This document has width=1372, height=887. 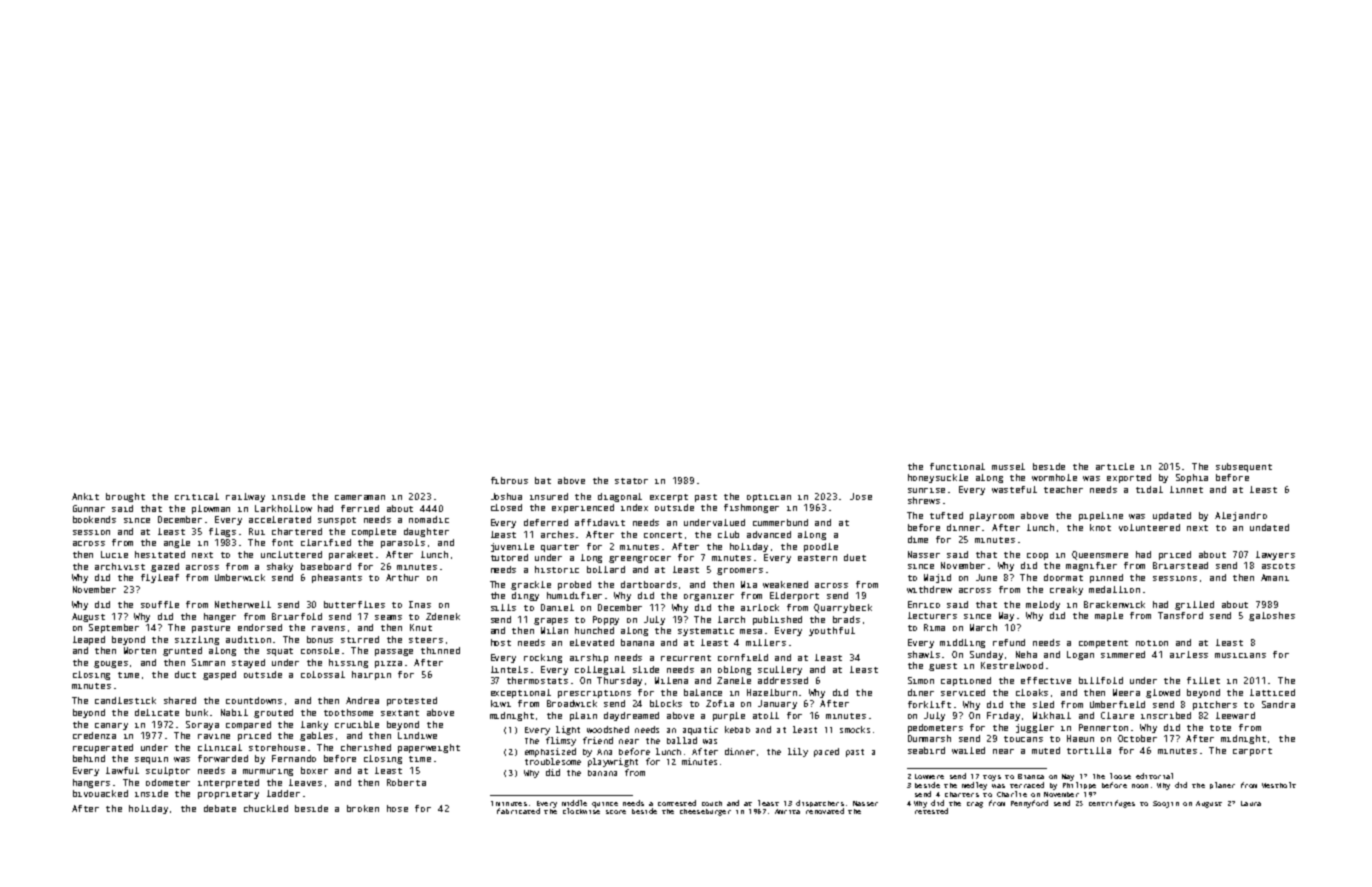 What do you see at coordinates (160, 604) in the document?
I see `souffle` at bounding box center [160, 604].
